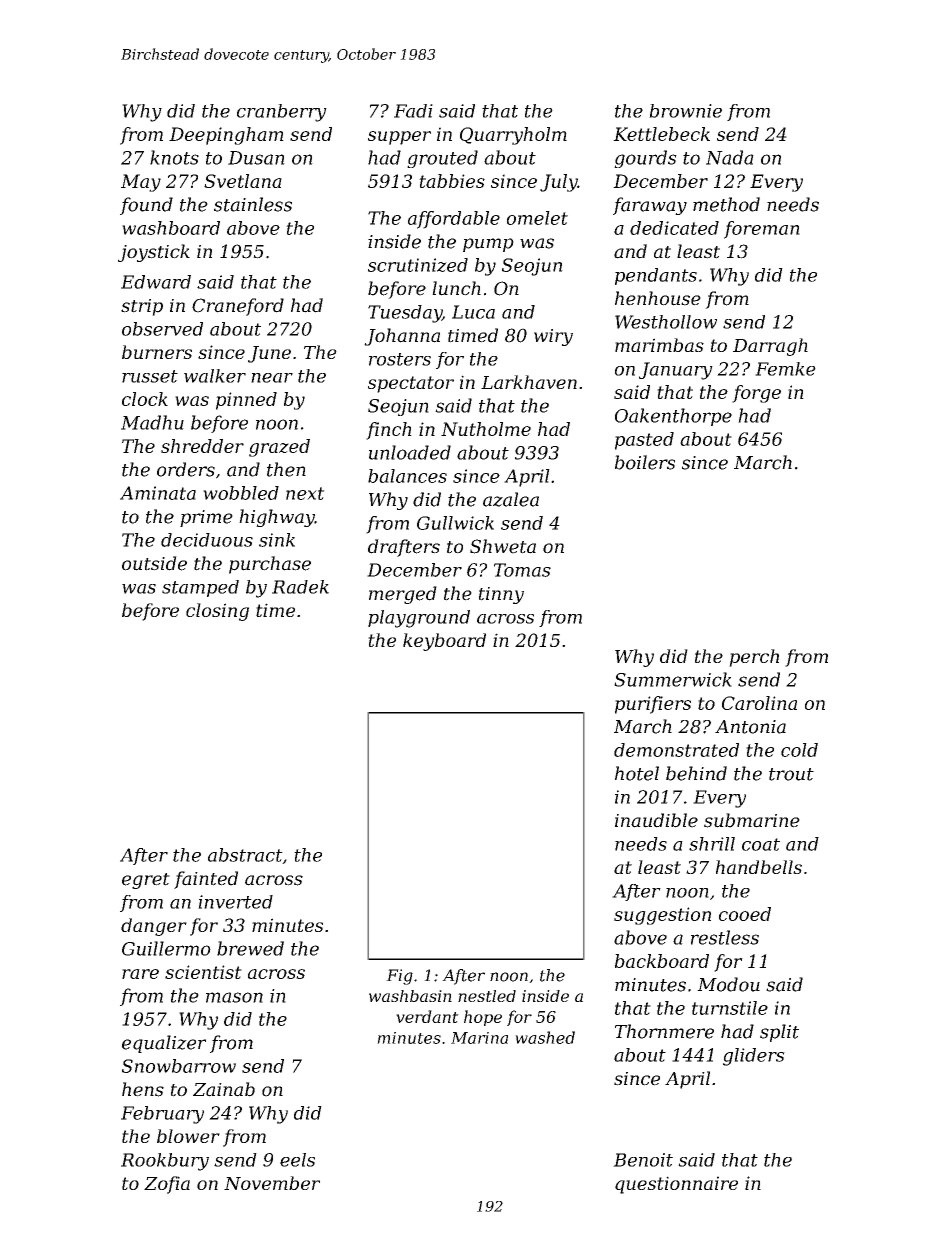  I want to click on November, so click(272, 1183).
